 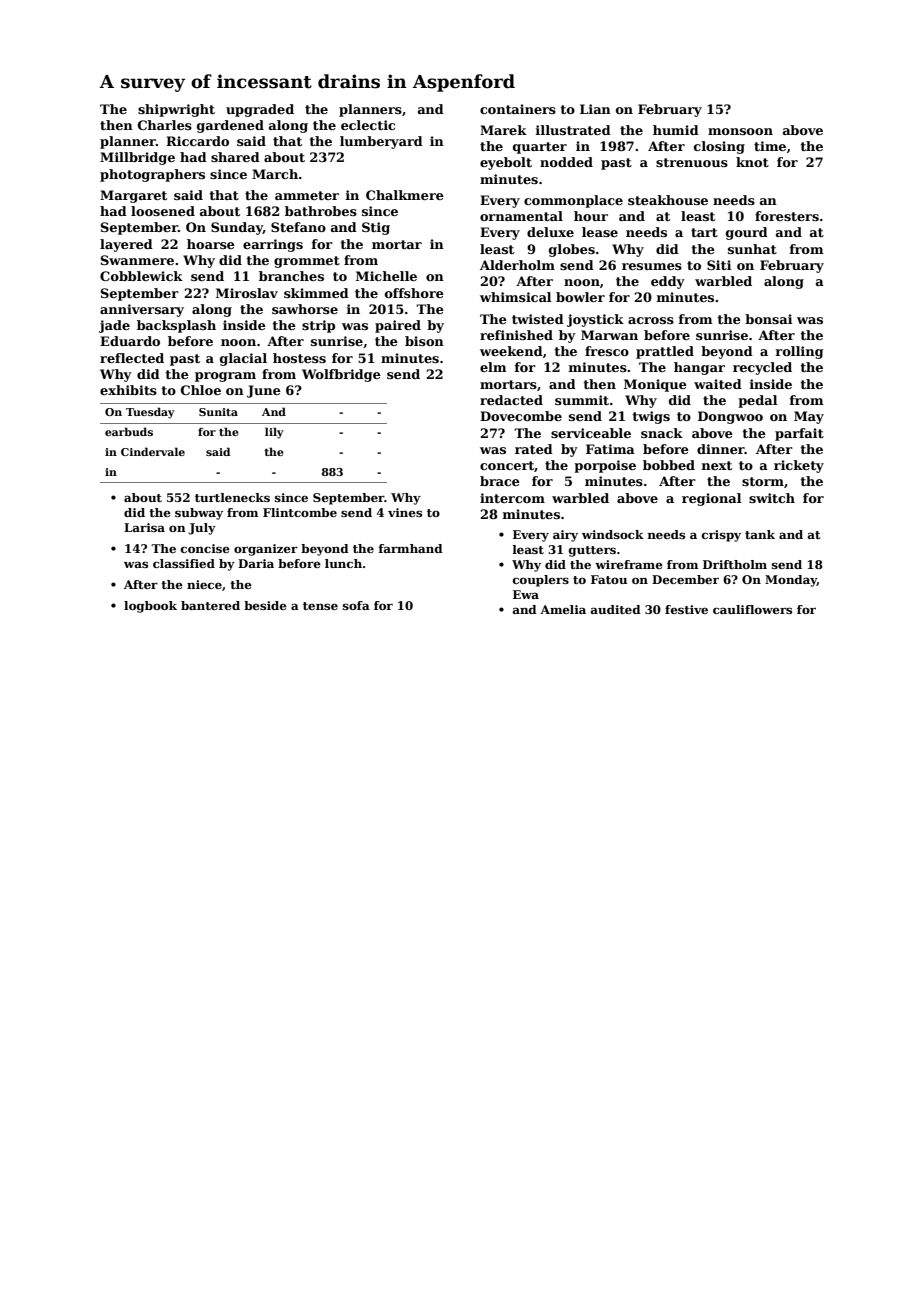 What do you see at coordinates (735, 564) in the screenshot?
I see `Driftholm` at bounding box center [735, 564].
